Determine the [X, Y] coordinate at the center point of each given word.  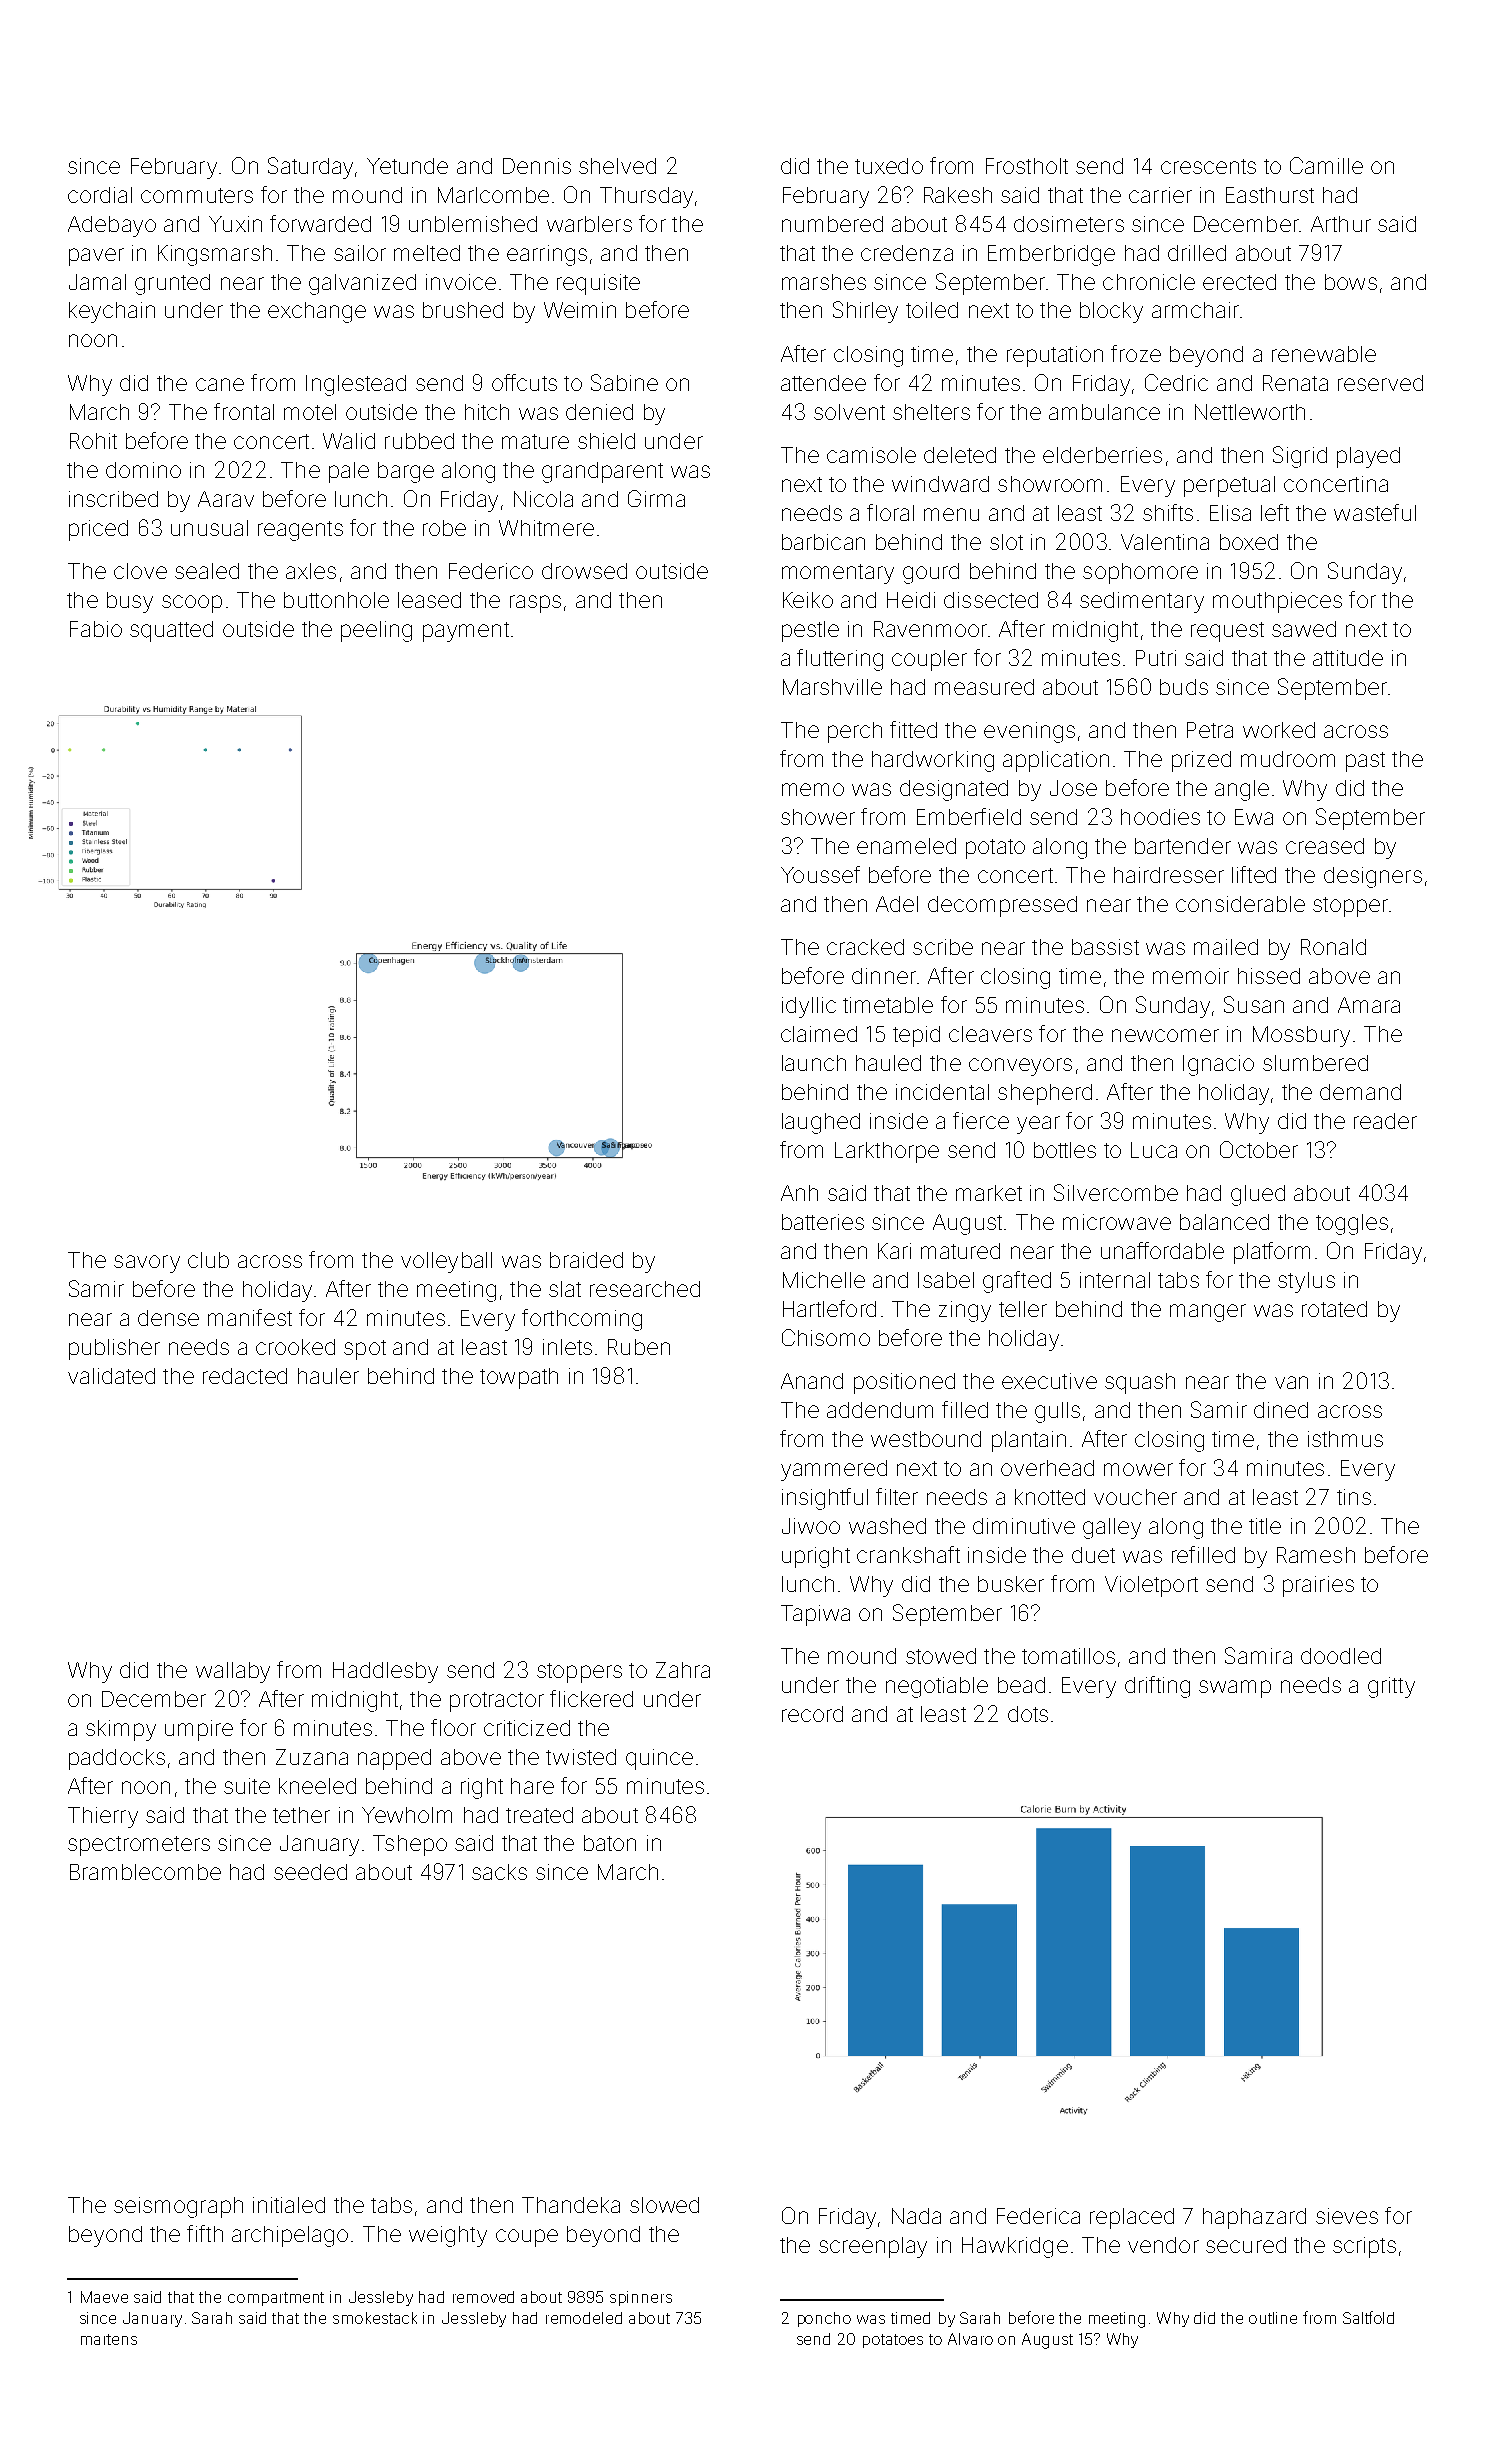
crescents [1208, 166]
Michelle [824, 1280]
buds [1184, 687]
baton [610, 1843]
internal [1115, 1280]
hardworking [933, 761]
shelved [617, 166]
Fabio [96, 629]
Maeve [104, 2297]
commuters [197, 195]
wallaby [233, 1672]
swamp [1235, 1689]
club [208, 1260]
